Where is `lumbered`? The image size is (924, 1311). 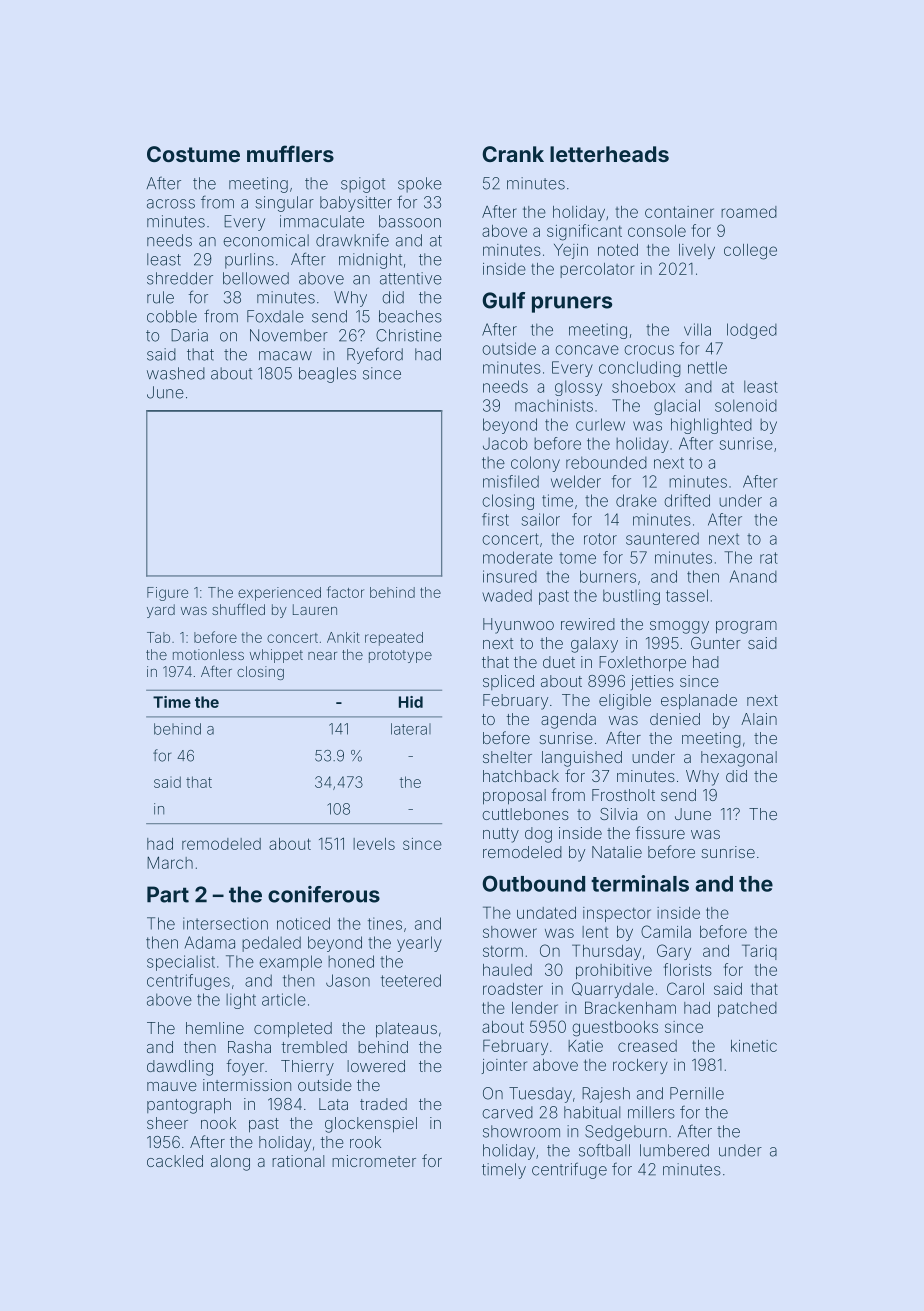
lumbered is located at coordinates (674, 1150).
